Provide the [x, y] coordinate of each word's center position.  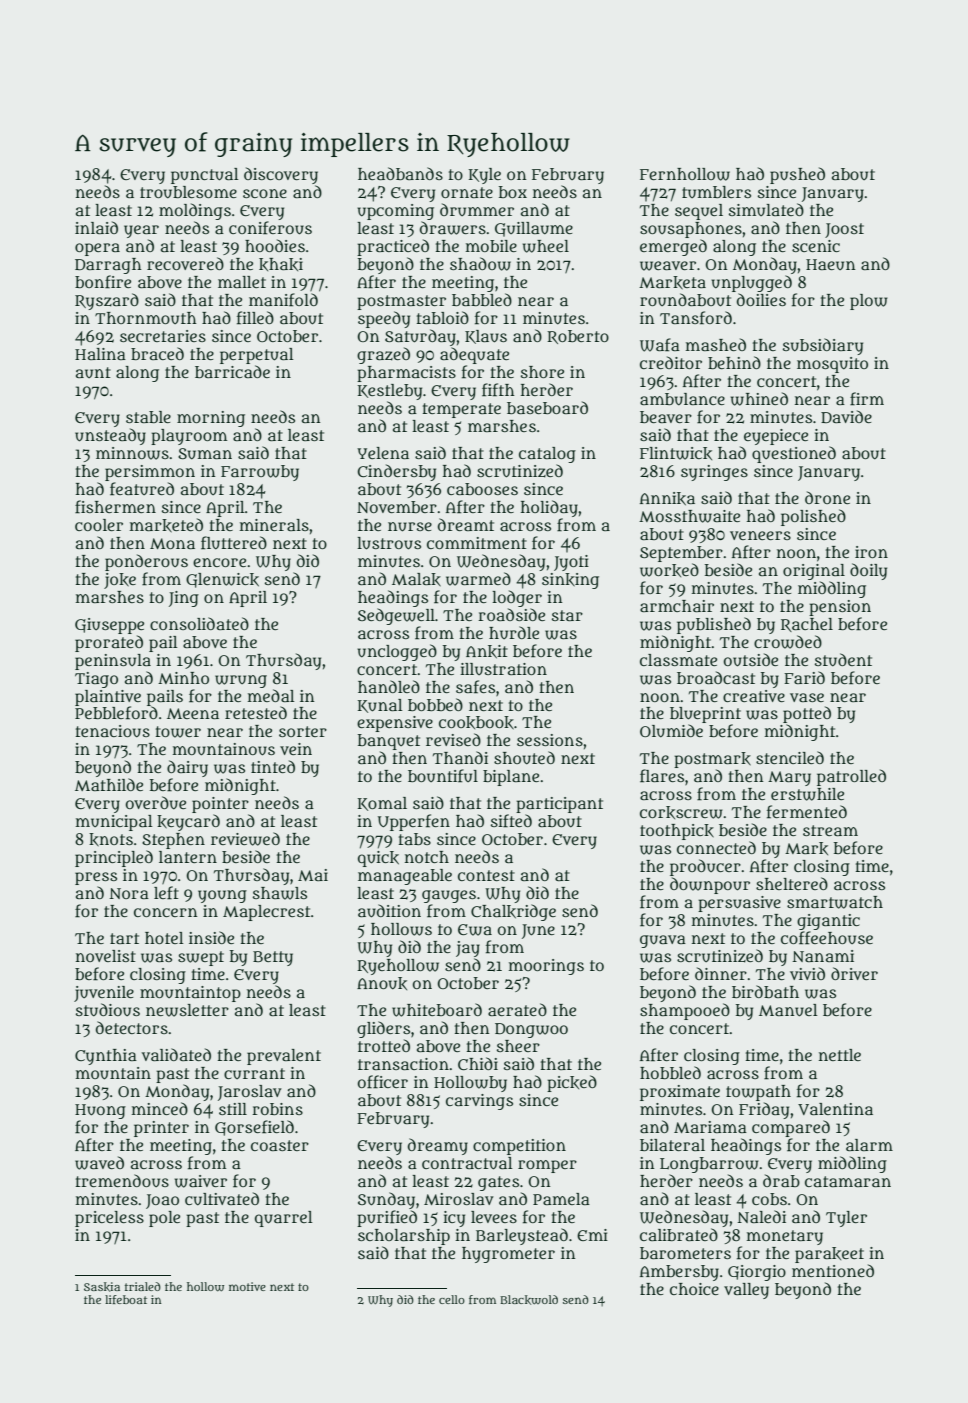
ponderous [146, 562]
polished [813, 517]
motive [247, 1286]
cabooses [482, 489]
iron [871, 552]
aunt [93, 372]
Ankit [487, 652]
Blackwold [529, 1300]
